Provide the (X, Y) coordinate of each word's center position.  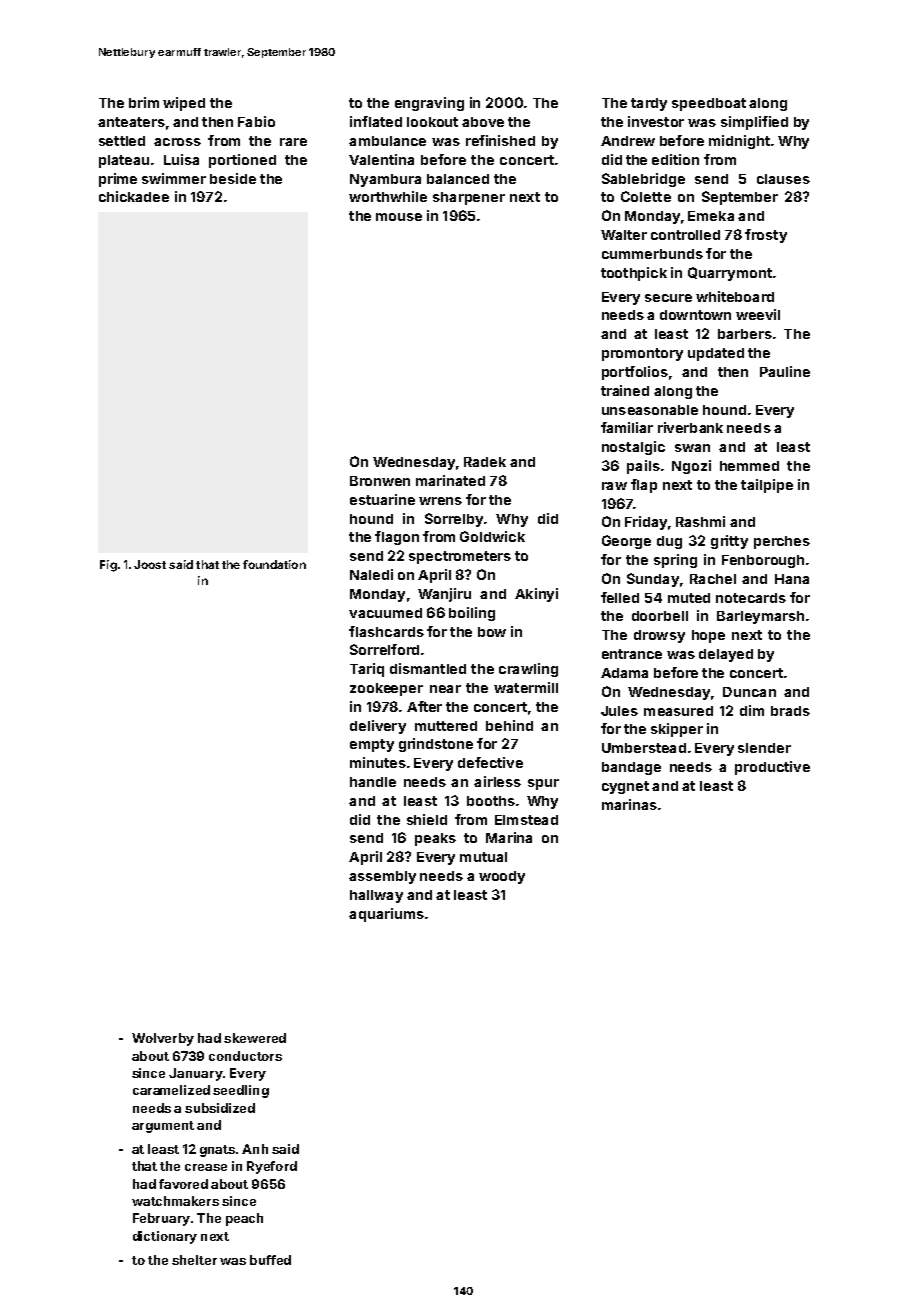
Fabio (256, 121)
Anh (255, 1149)
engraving (429, 104)
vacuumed (385, 613)
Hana (792, 579)
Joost (150, 564)
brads (790, 711)
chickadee (134, 196)
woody (502, 877)
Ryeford (272, 1167)
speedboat (709, 104)
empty (372, 745)
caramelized (171, 1090)
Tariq (367, 670)
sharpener (469, 198)
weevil (758, 314)
